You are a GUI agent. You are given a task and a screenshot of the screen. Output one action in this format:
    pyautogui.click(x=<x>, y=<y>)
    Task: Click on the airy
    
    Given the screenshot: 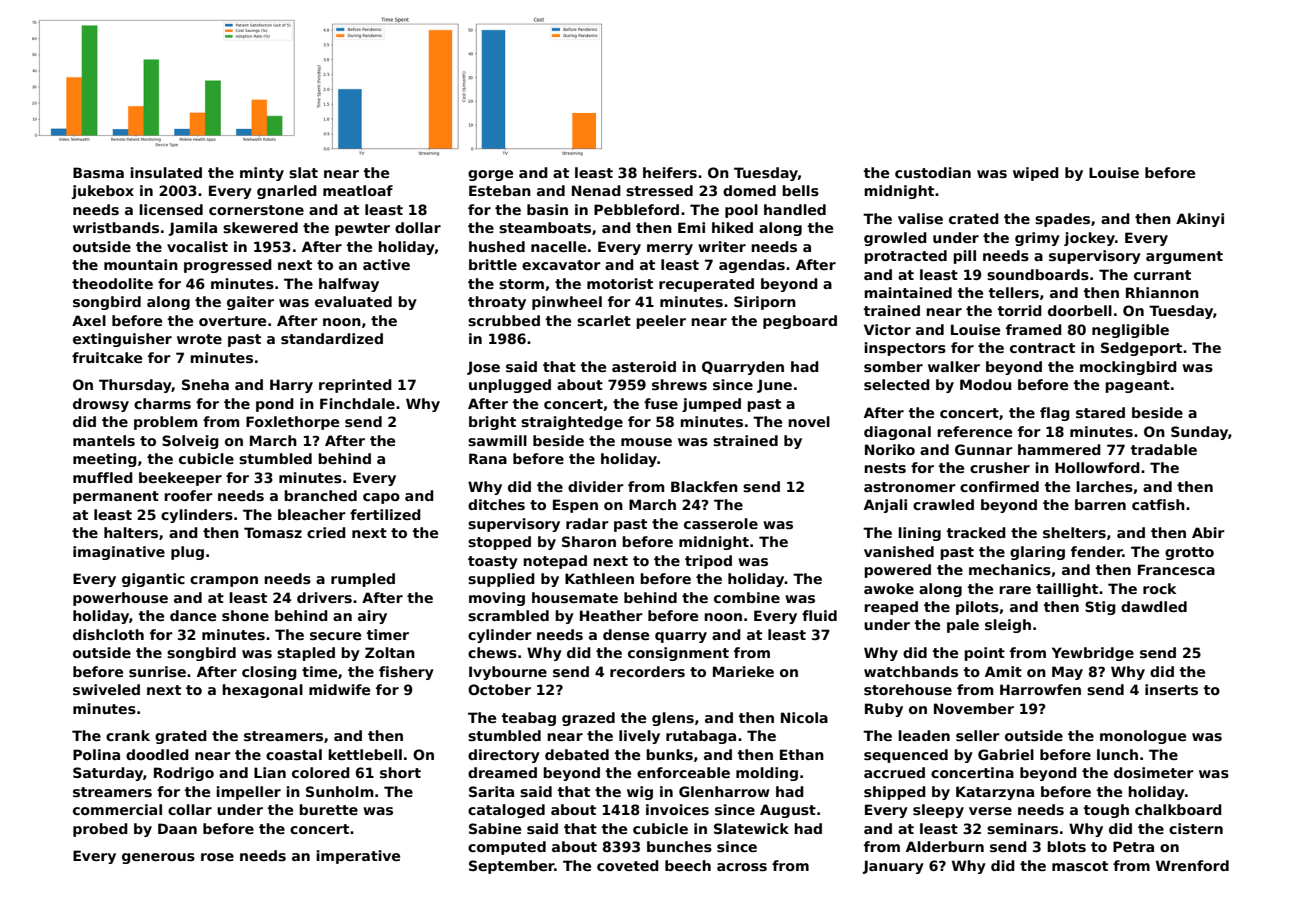 What is the action you would take?
    pyautogui.click(x=372, y=617)
